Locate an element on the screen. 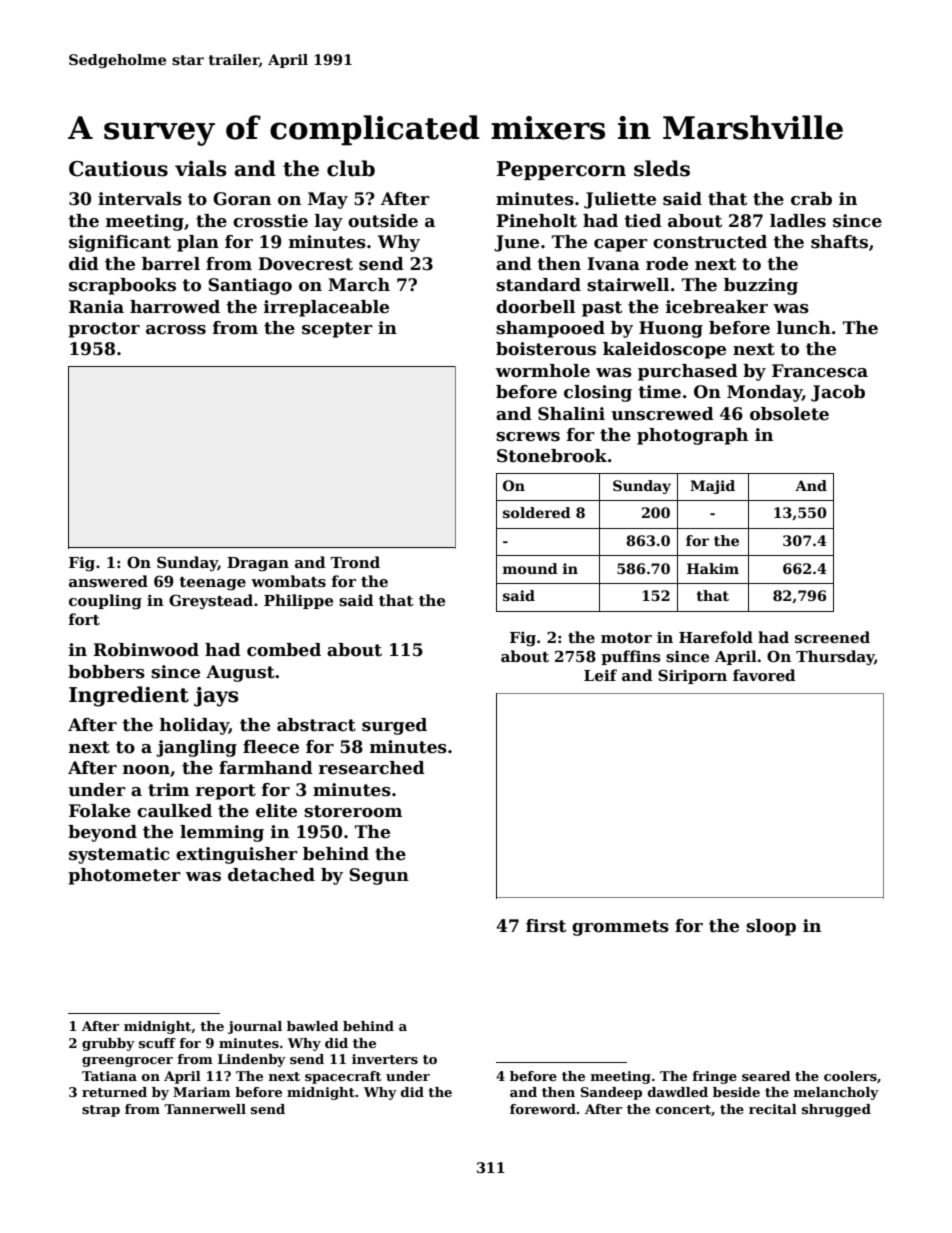 This screenshot has width=952, height=1233. Cautious is located at coordinates (118, 169).
